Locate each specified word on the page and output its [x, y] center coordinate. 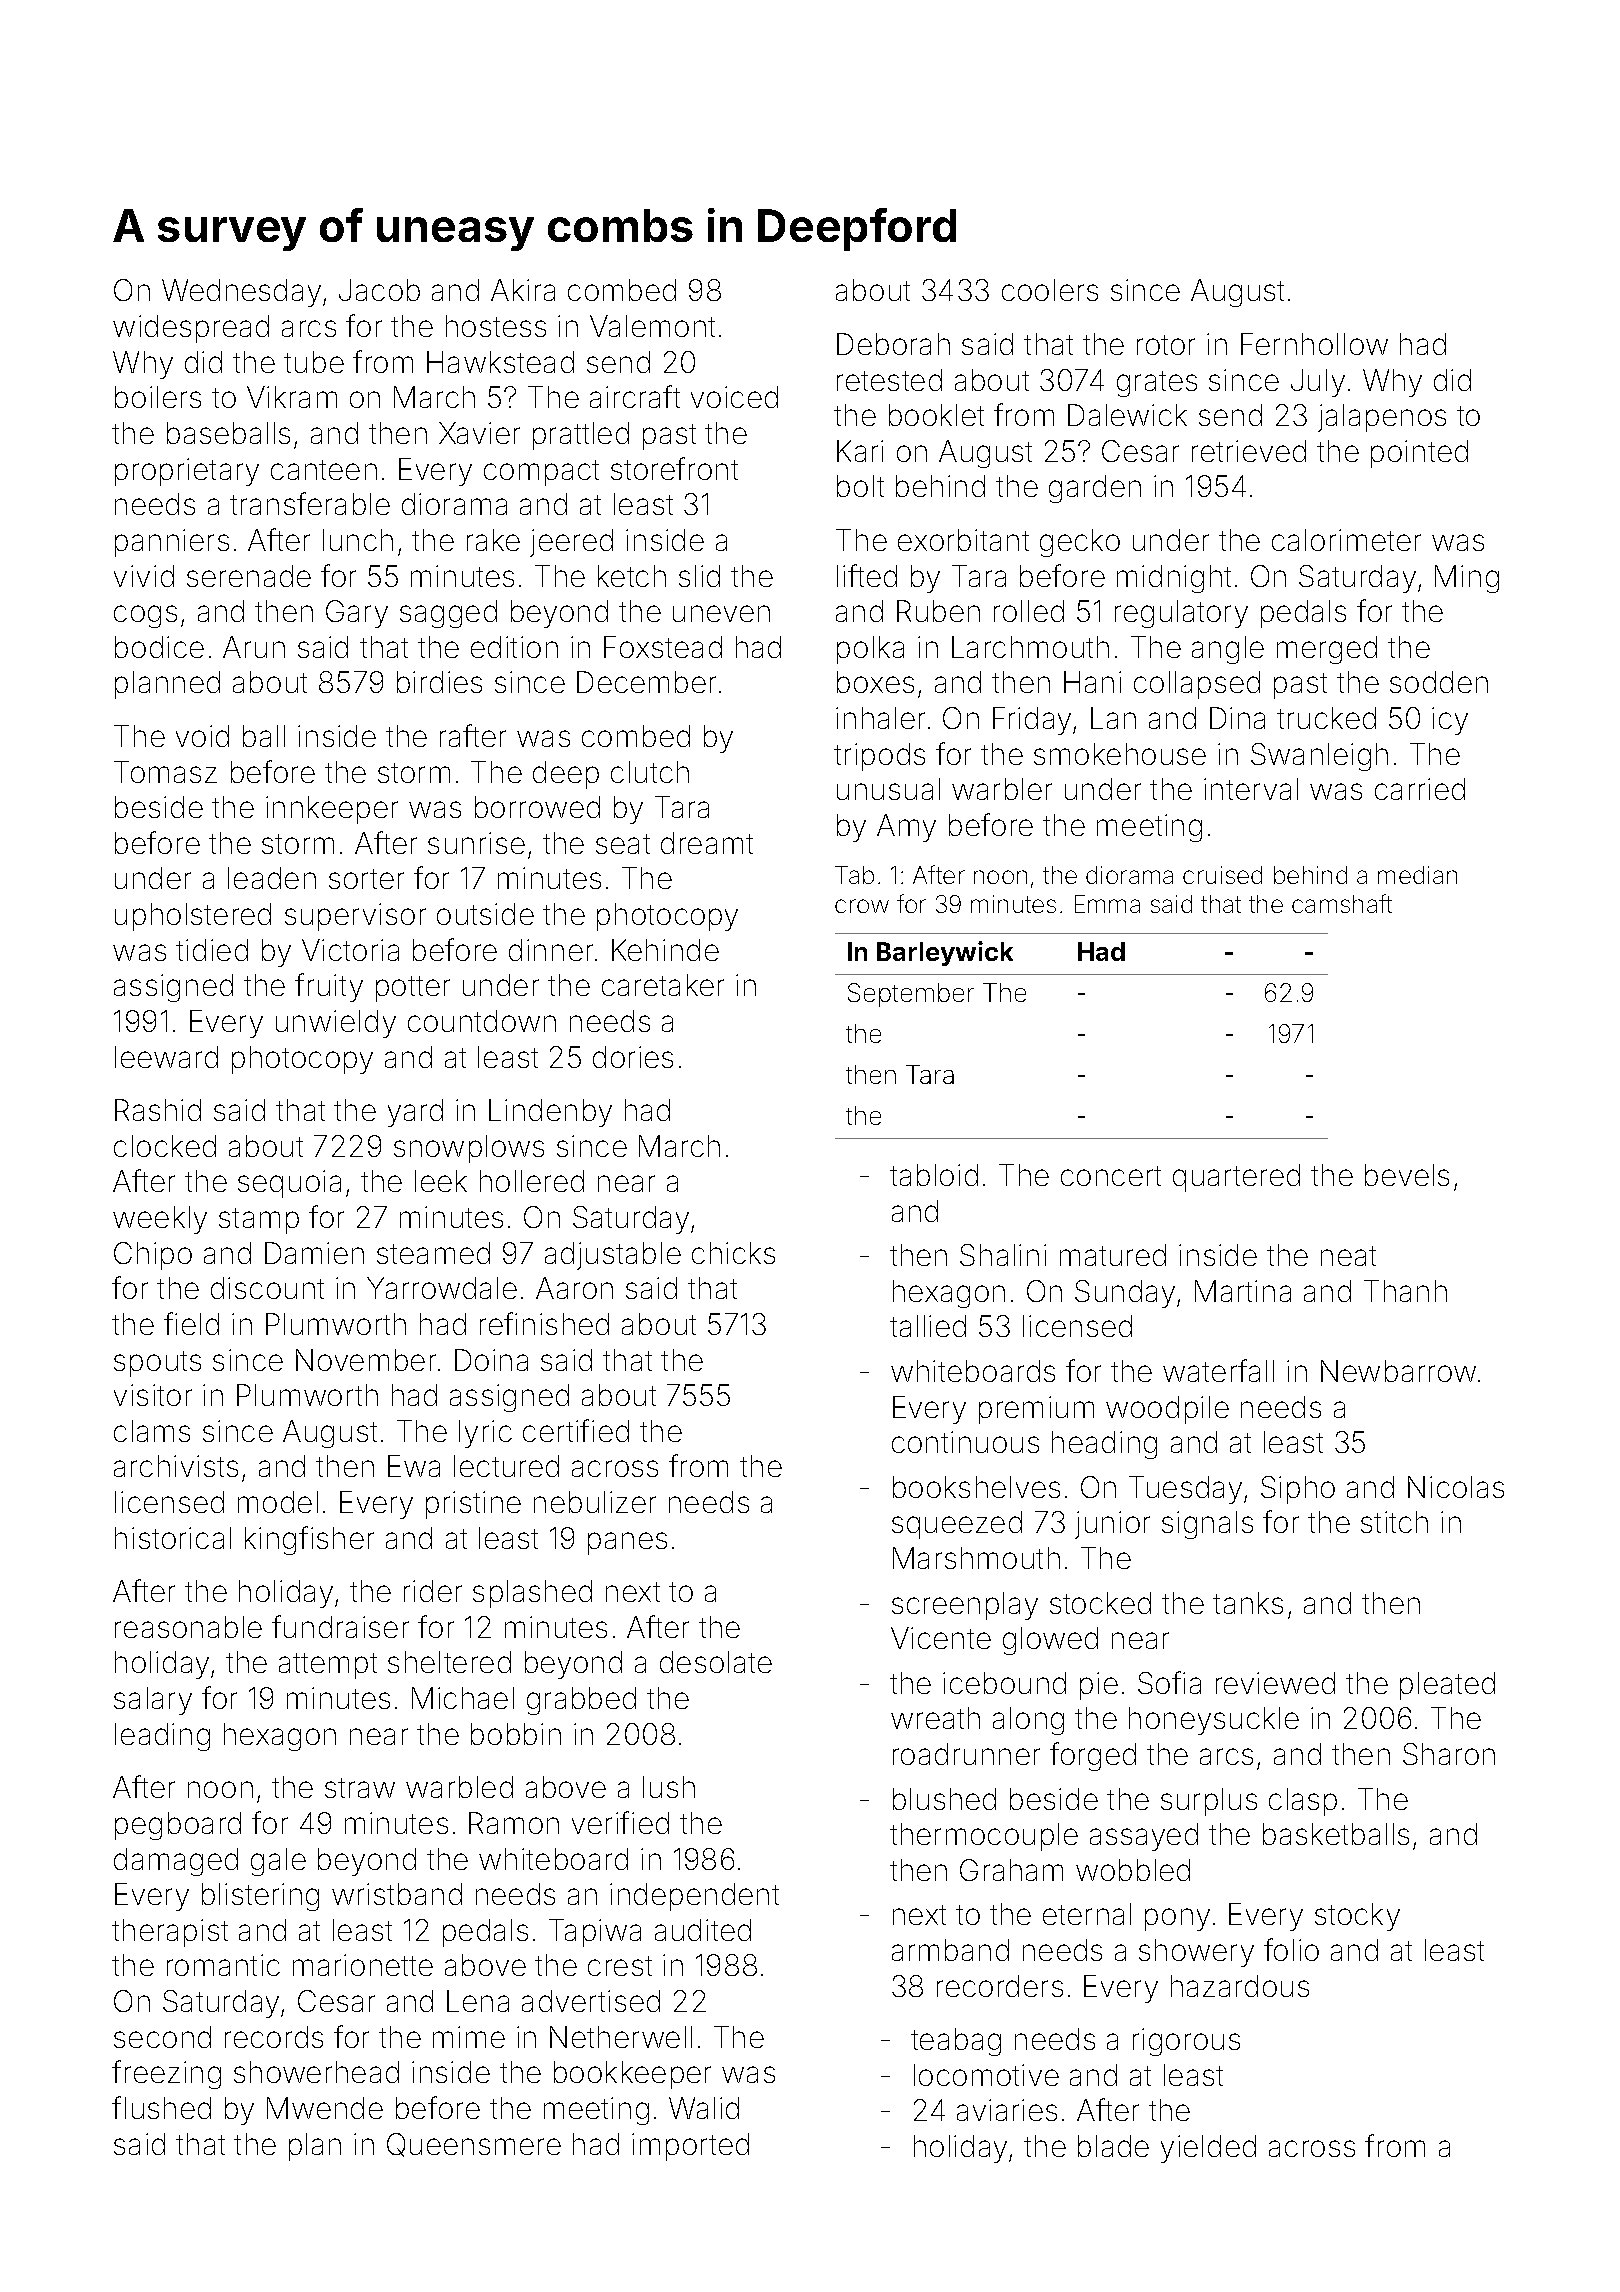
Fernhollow [1314, 344]
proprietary [187, 472]
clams [152, 1431]
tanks [1248, 1603]
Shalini [1003, 1255]
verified [620, 1822]
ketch [632, 576]
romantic [223, 1965]
